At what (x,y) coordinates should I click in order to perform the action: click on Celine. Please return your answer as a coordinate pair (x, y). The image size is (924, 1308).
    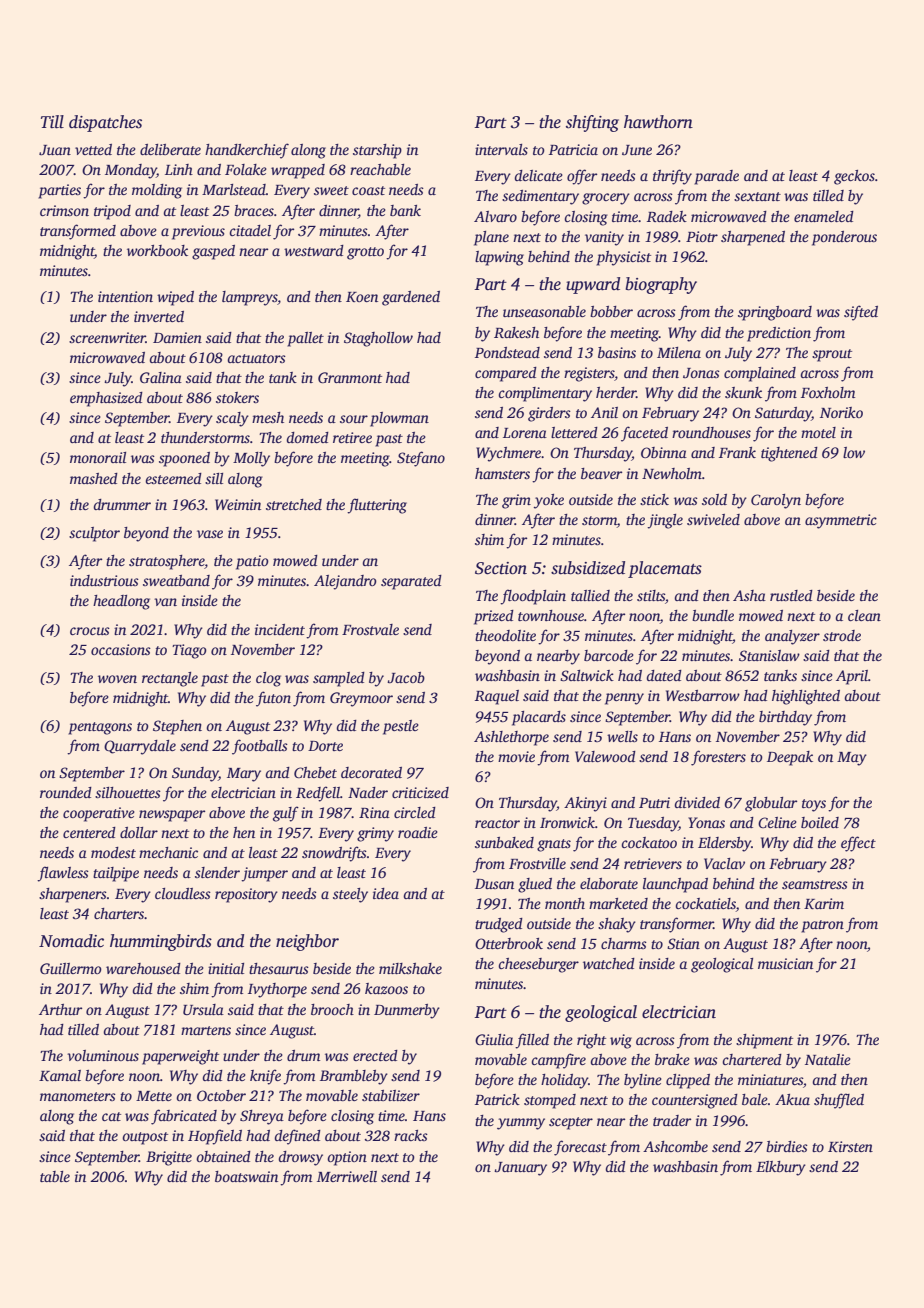
    Looking at the image, I should click on (777, 822).
